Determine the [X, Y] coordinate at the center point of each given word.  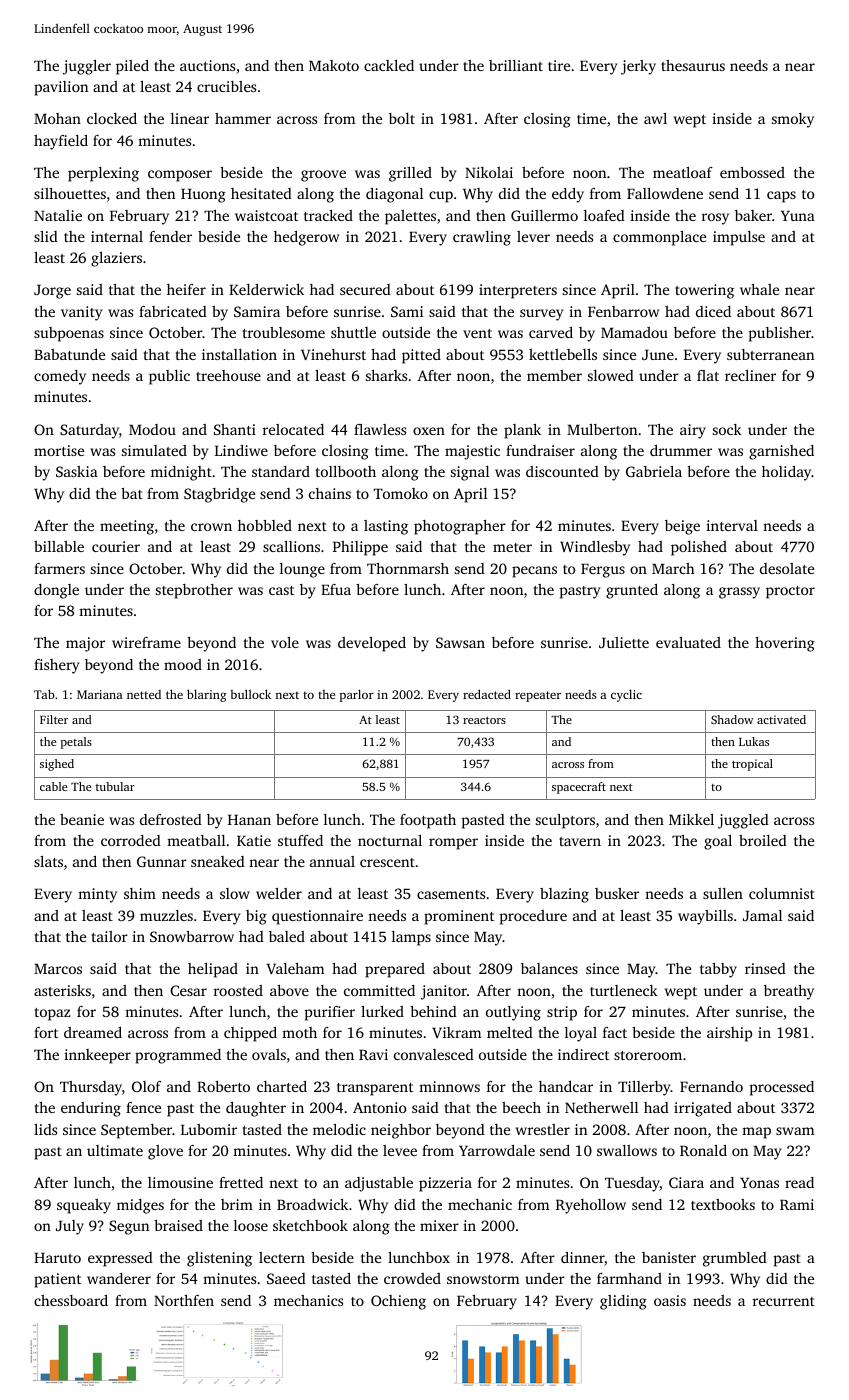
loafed [604, 215]
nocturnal [390, 840]
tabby [718, 970]
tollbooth [346, 471]
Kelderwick [266, 289]
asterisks [62, 990]
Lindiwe [241, 450]
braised [178, 1225]
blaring [207, 695]
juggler [87, 67]
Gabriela [654, 471]
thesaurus [693, 65]
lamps [411, 938]
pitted [421, 356]
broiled [763, 840]
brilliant [516, 65]
